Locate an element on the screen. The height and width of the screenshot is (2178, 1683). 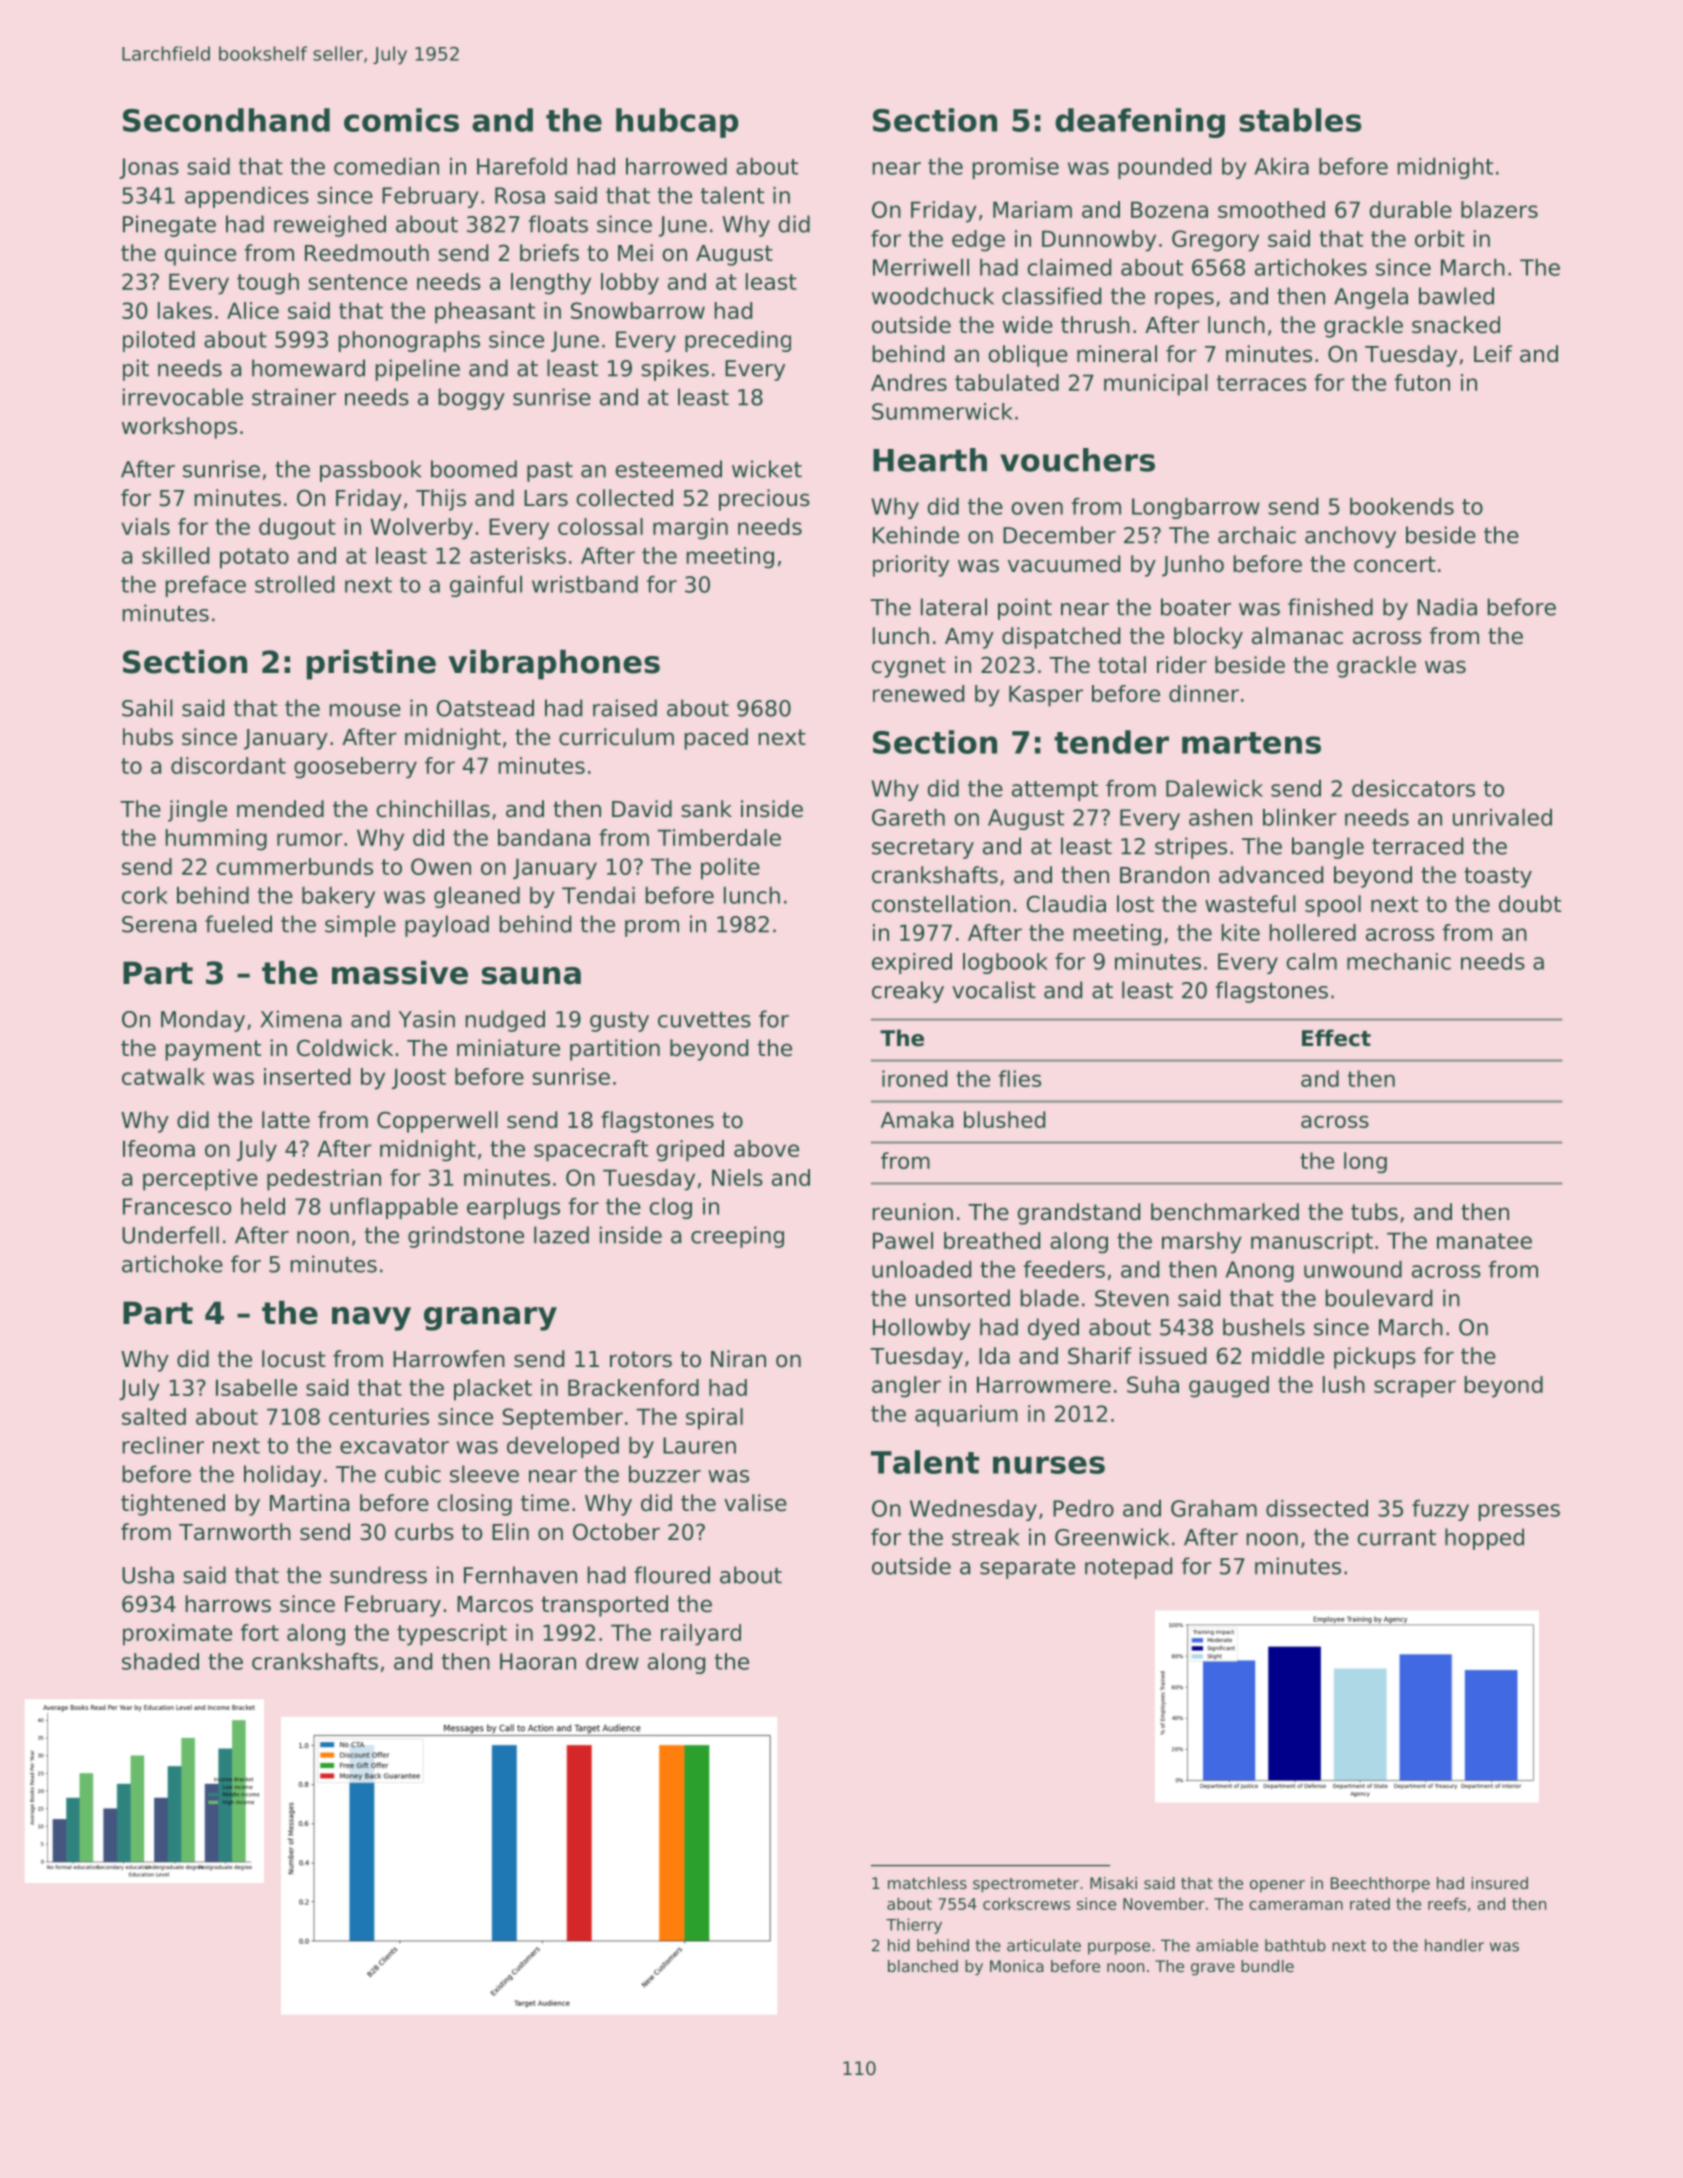
sauna is located at coordinates (531, 976).
